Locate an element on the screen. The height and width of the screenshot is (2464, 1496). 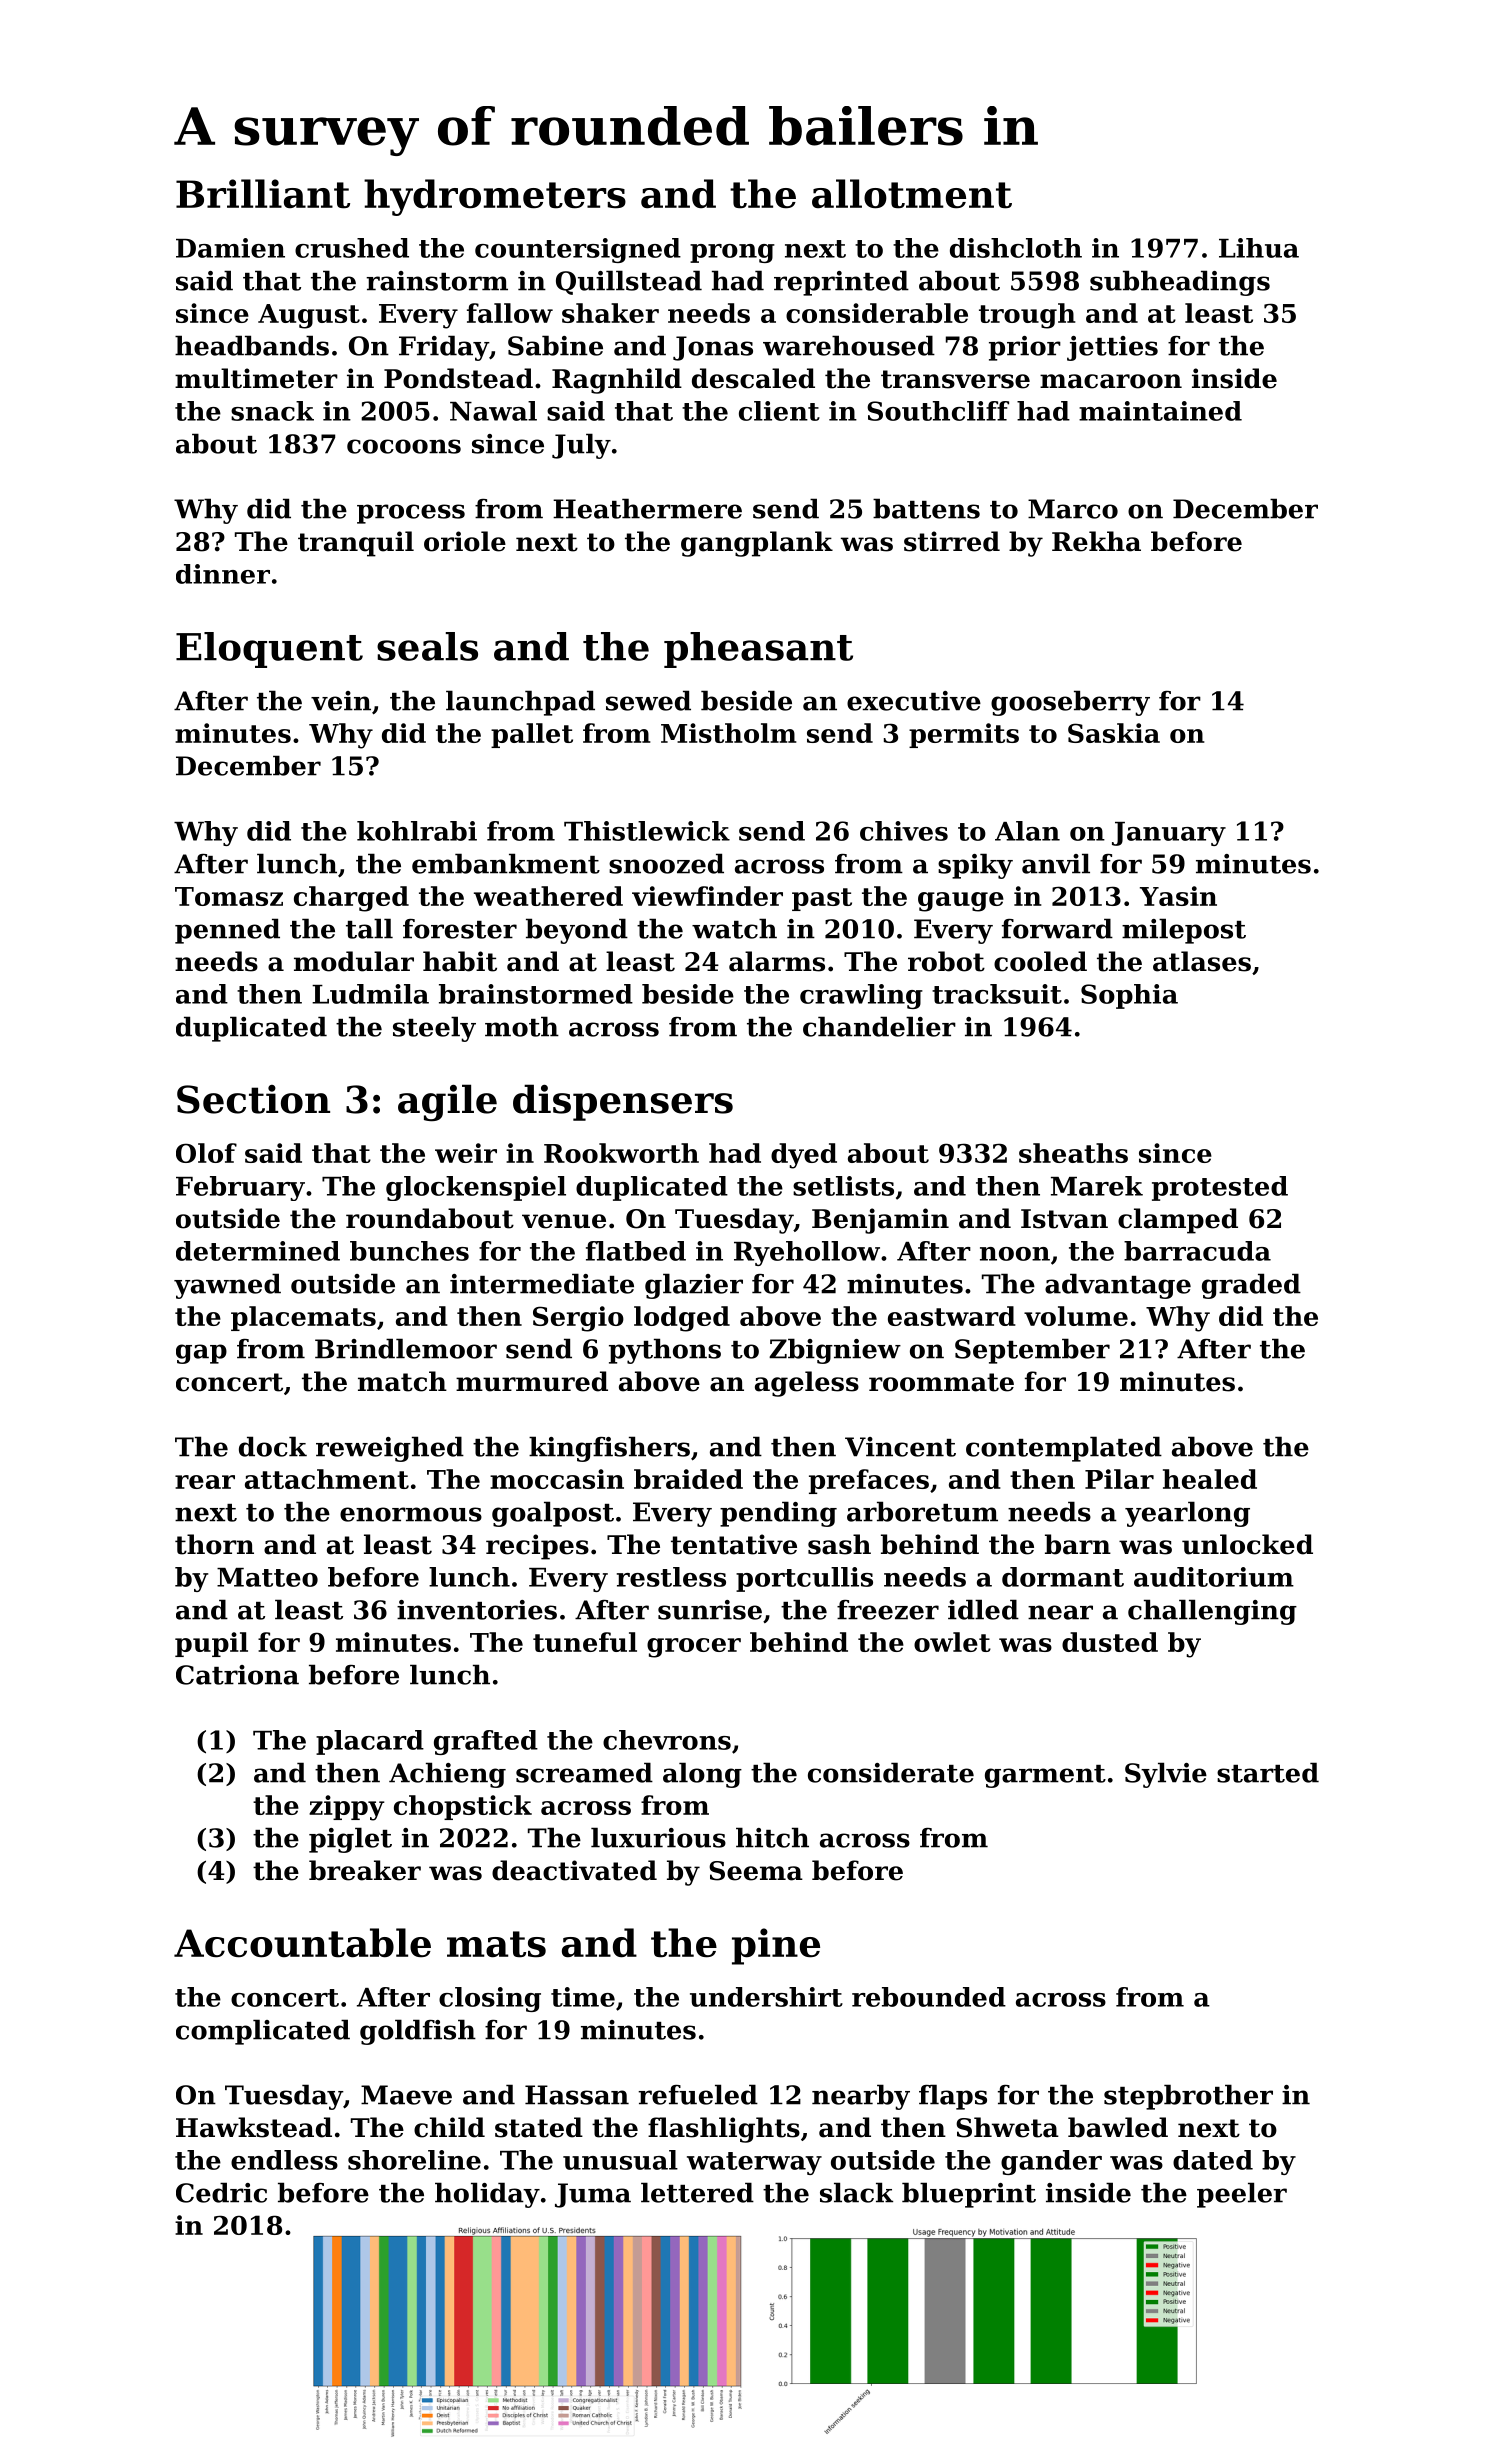
Yasin is located at coordinates (1178, 896).
